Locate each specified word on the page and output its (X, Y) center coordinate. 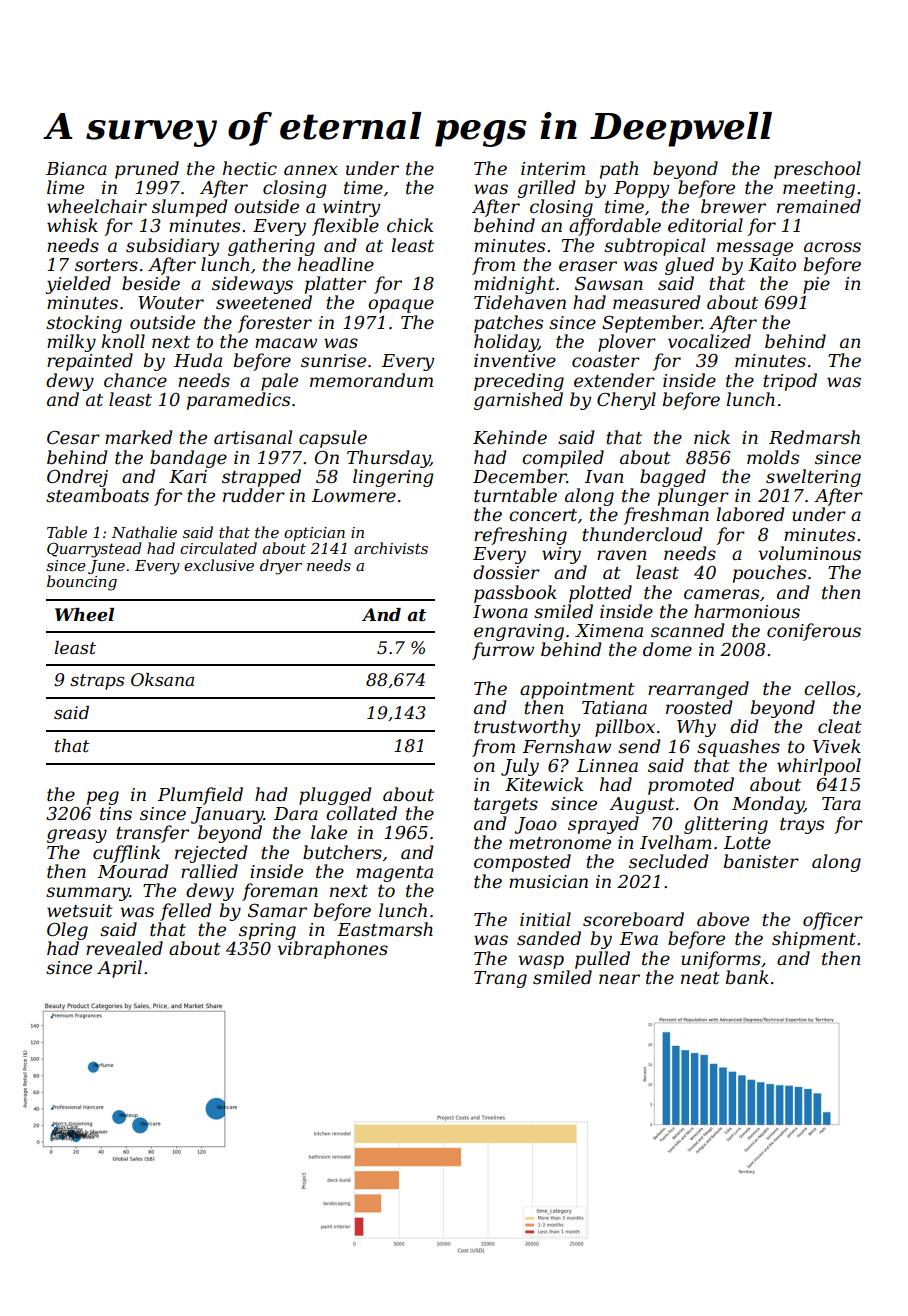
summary (88, 894)
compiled (563, 459)
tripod (790, 382)
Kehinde (510, 437)
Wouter (171, 302)
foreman (280, 892)
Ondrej (77, 478)
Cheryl (626, 401)
